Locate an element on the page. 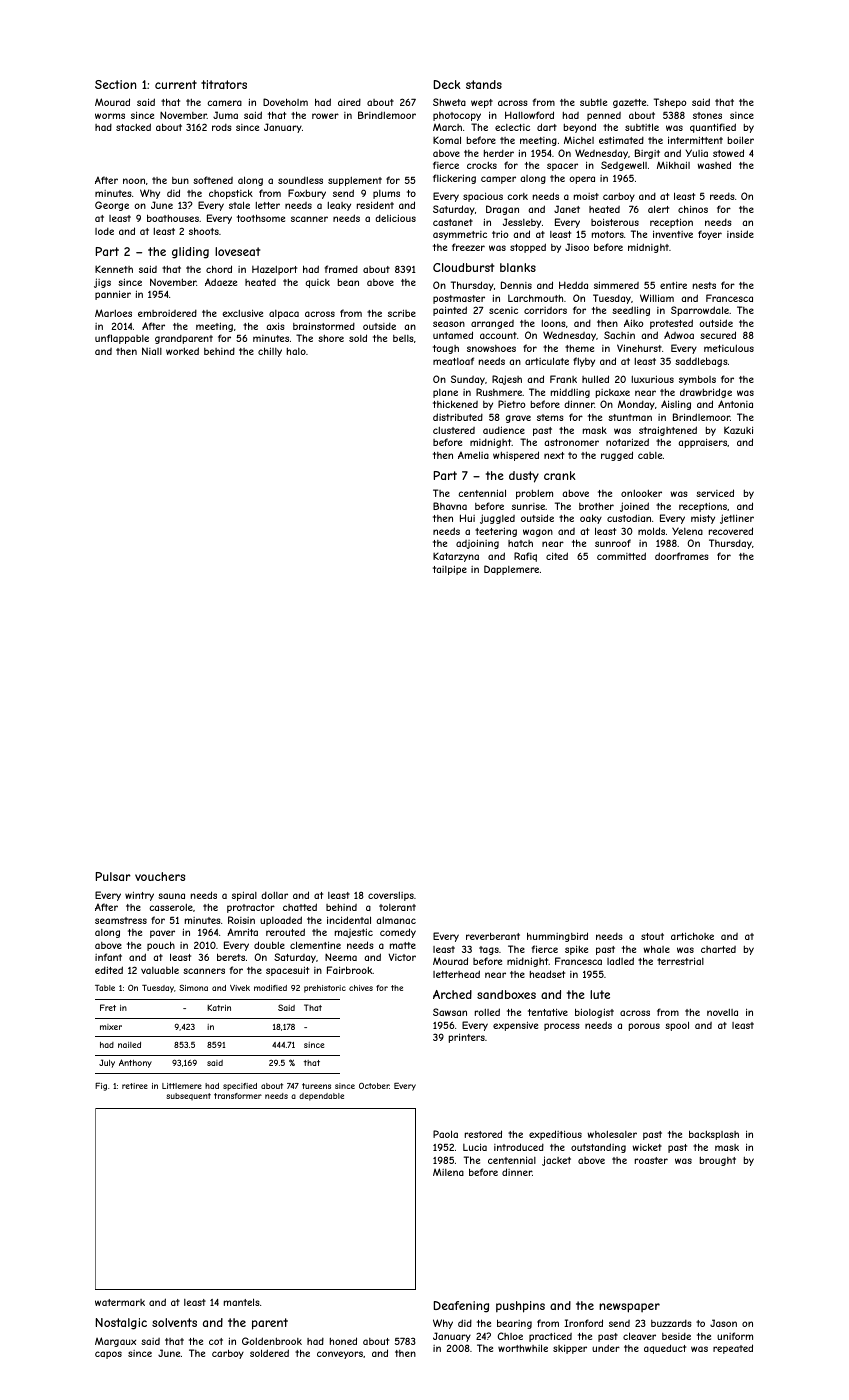  solvents is located at coordinates (174, 1322).
